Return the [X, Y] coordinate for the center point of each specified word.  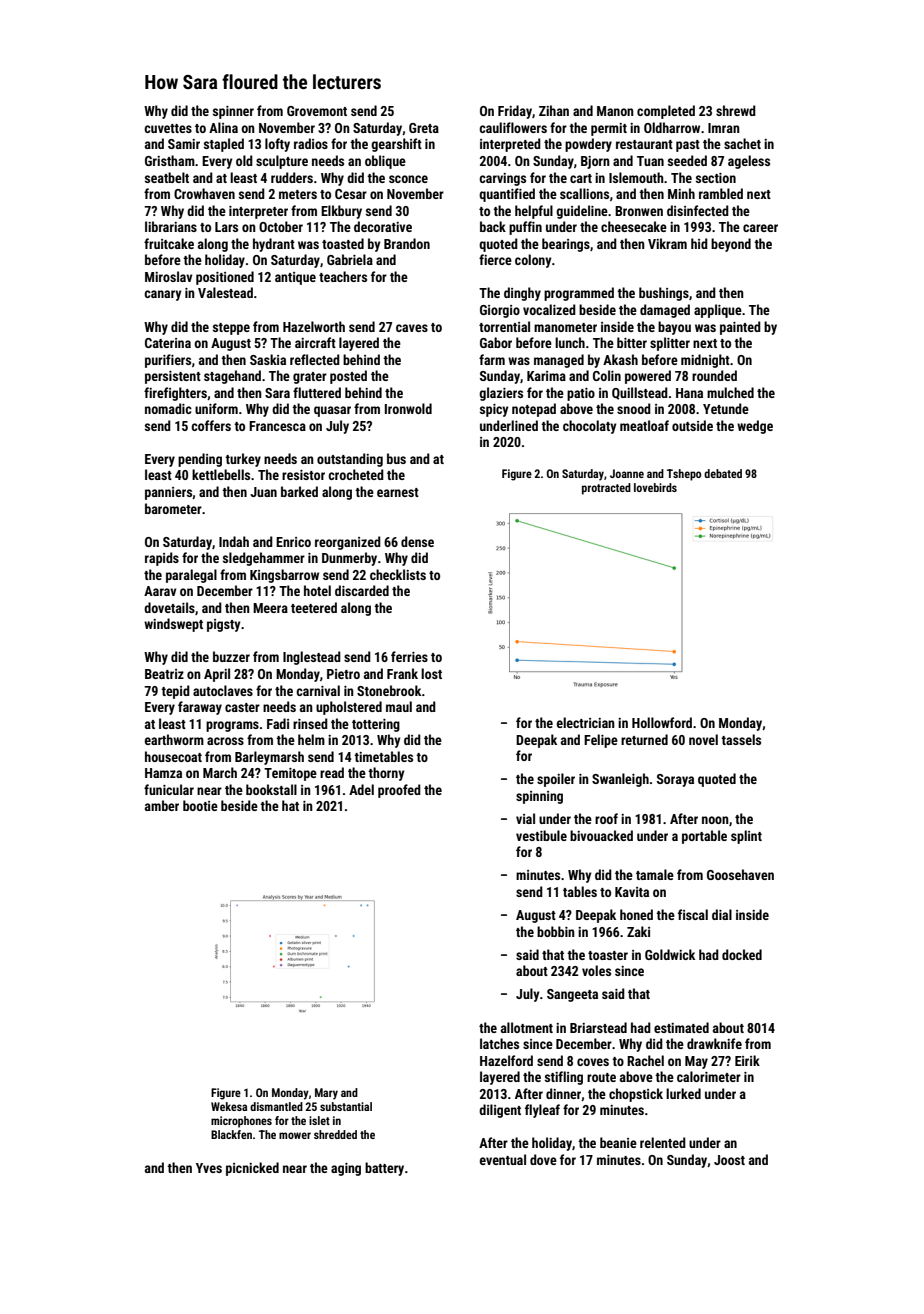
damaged [665, 311]
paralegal [191, 576]
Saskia [268, 359]
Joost [729, 1160]
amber [162, 805]
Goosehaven [740, 874]
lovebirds [655, 487]
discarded [362, 590]
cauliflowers [513, 127]
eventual [503, 1159]
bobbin [556, 931]
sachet [742, 143]
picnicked [252, 1169]
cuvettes [168, 128]
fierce [495, 259]
